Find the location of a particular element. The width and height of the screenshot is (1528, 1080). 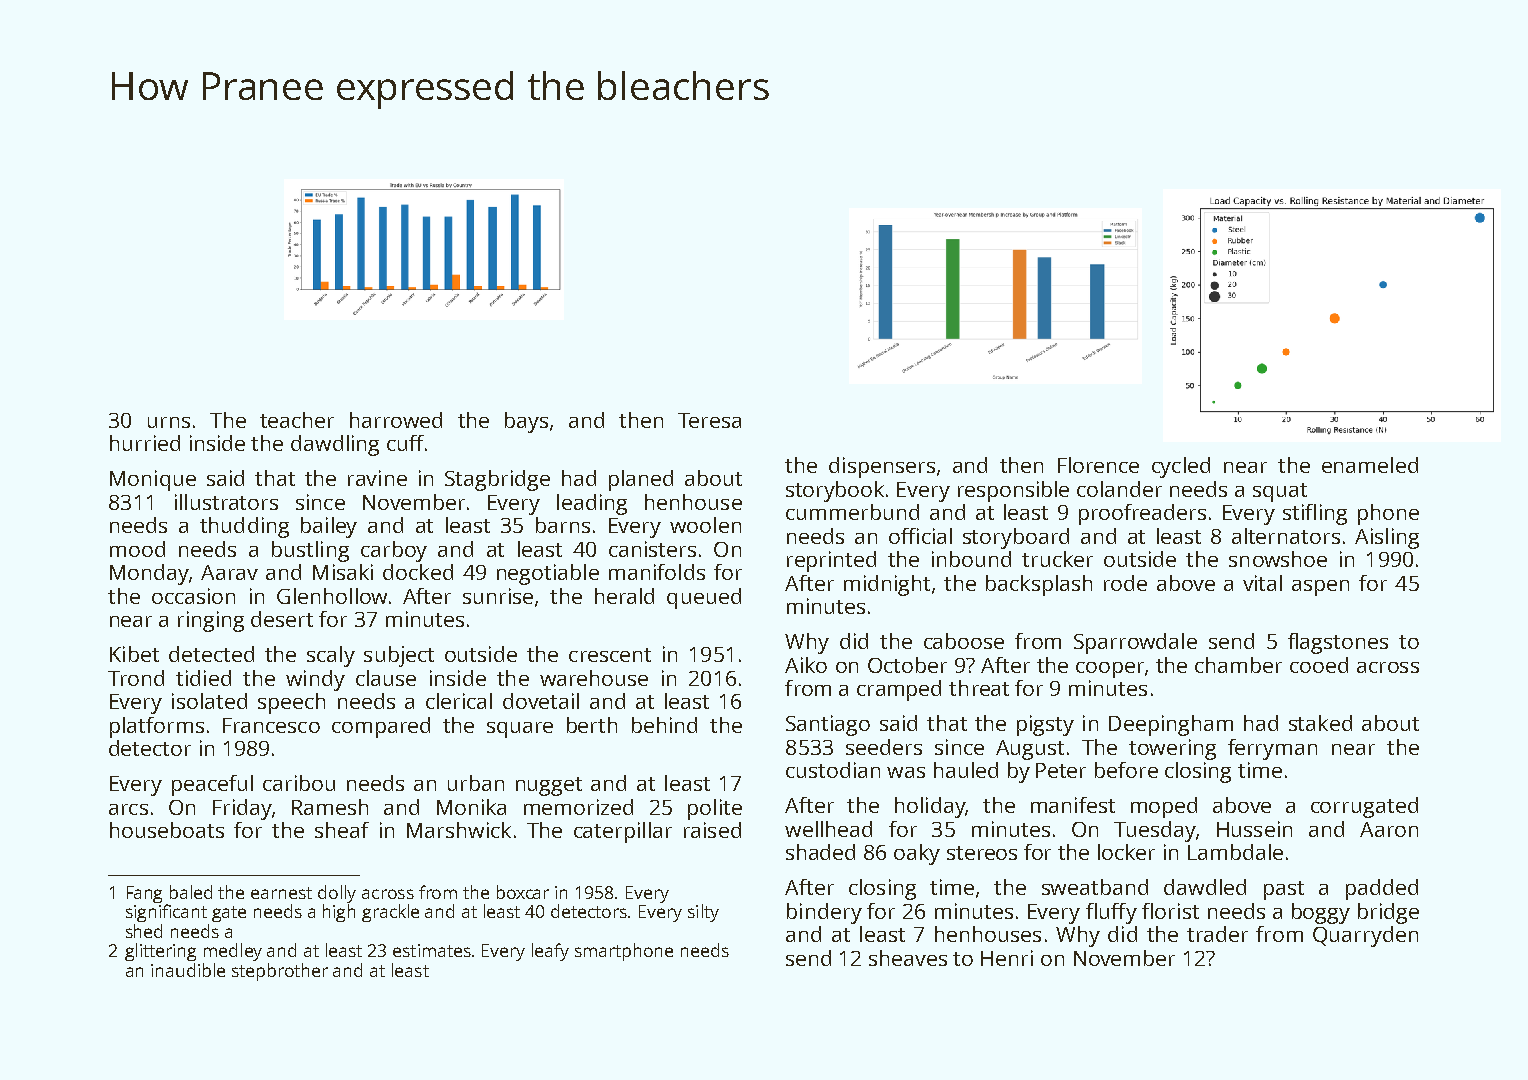

manifolds is located at coordinates (657, 572).
